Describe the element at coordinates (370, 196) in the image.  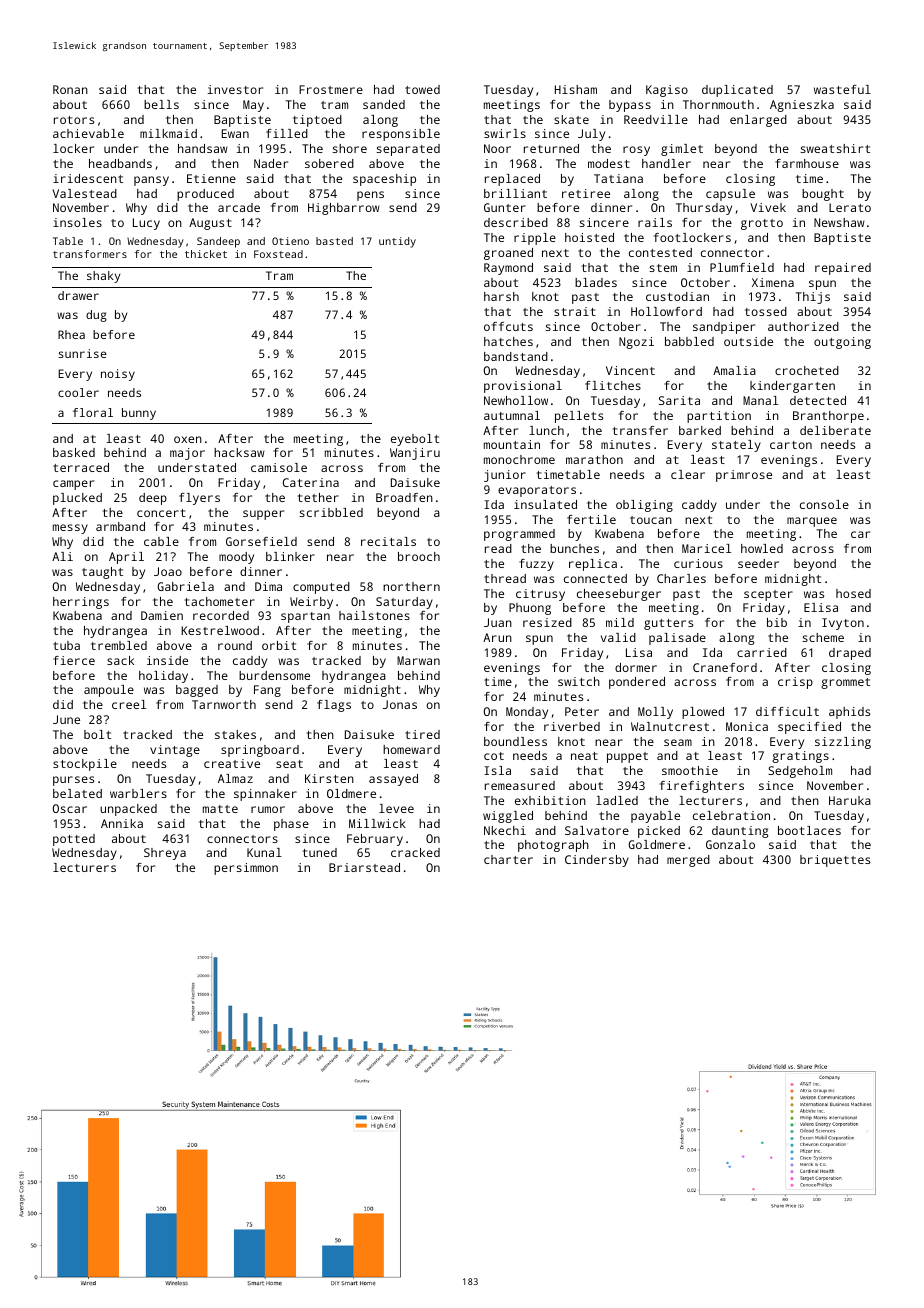
I see `pens` at that location.
